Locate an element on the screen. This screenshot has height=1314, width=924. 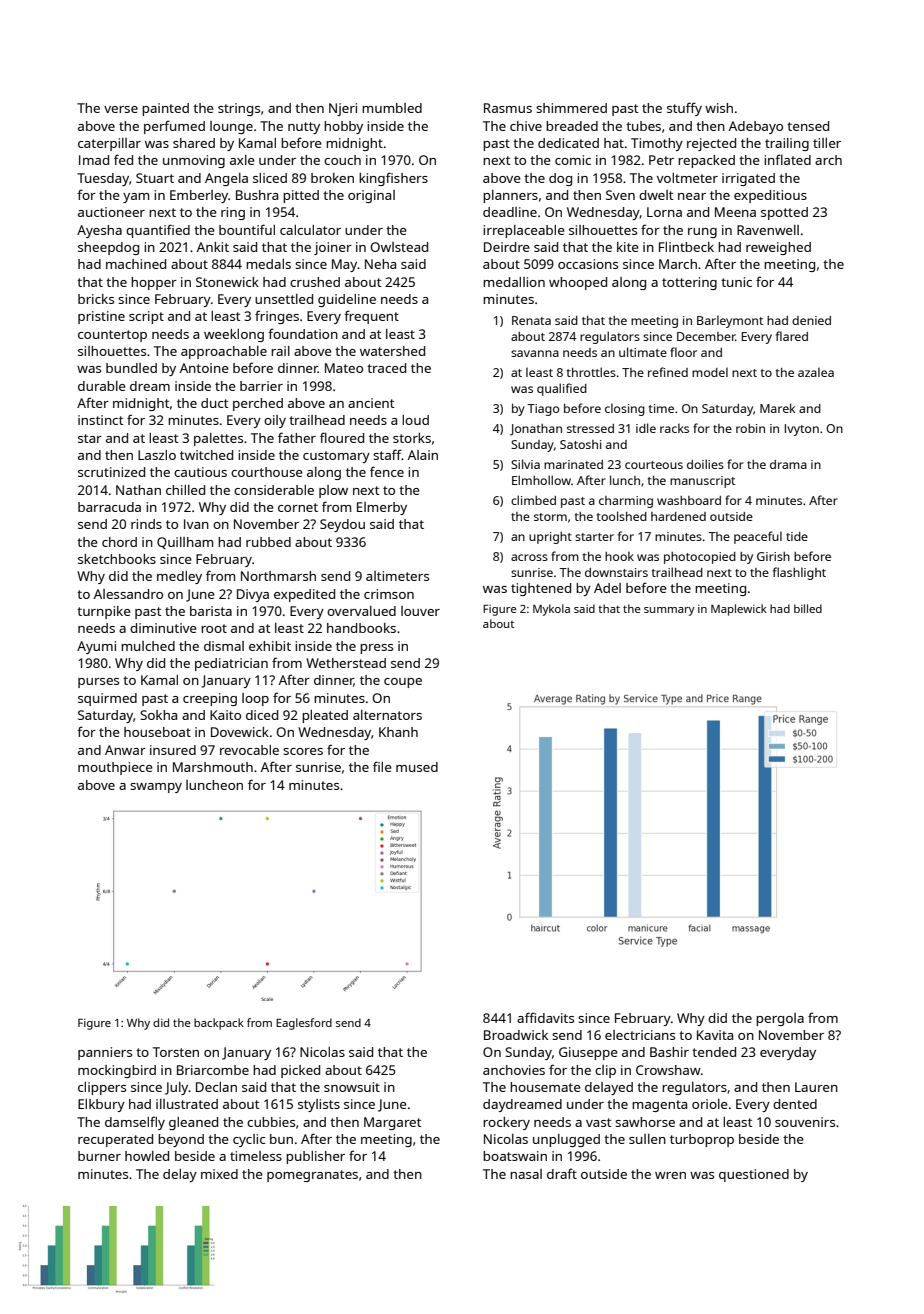
Stonewick is located at coordinates (227, 282).
